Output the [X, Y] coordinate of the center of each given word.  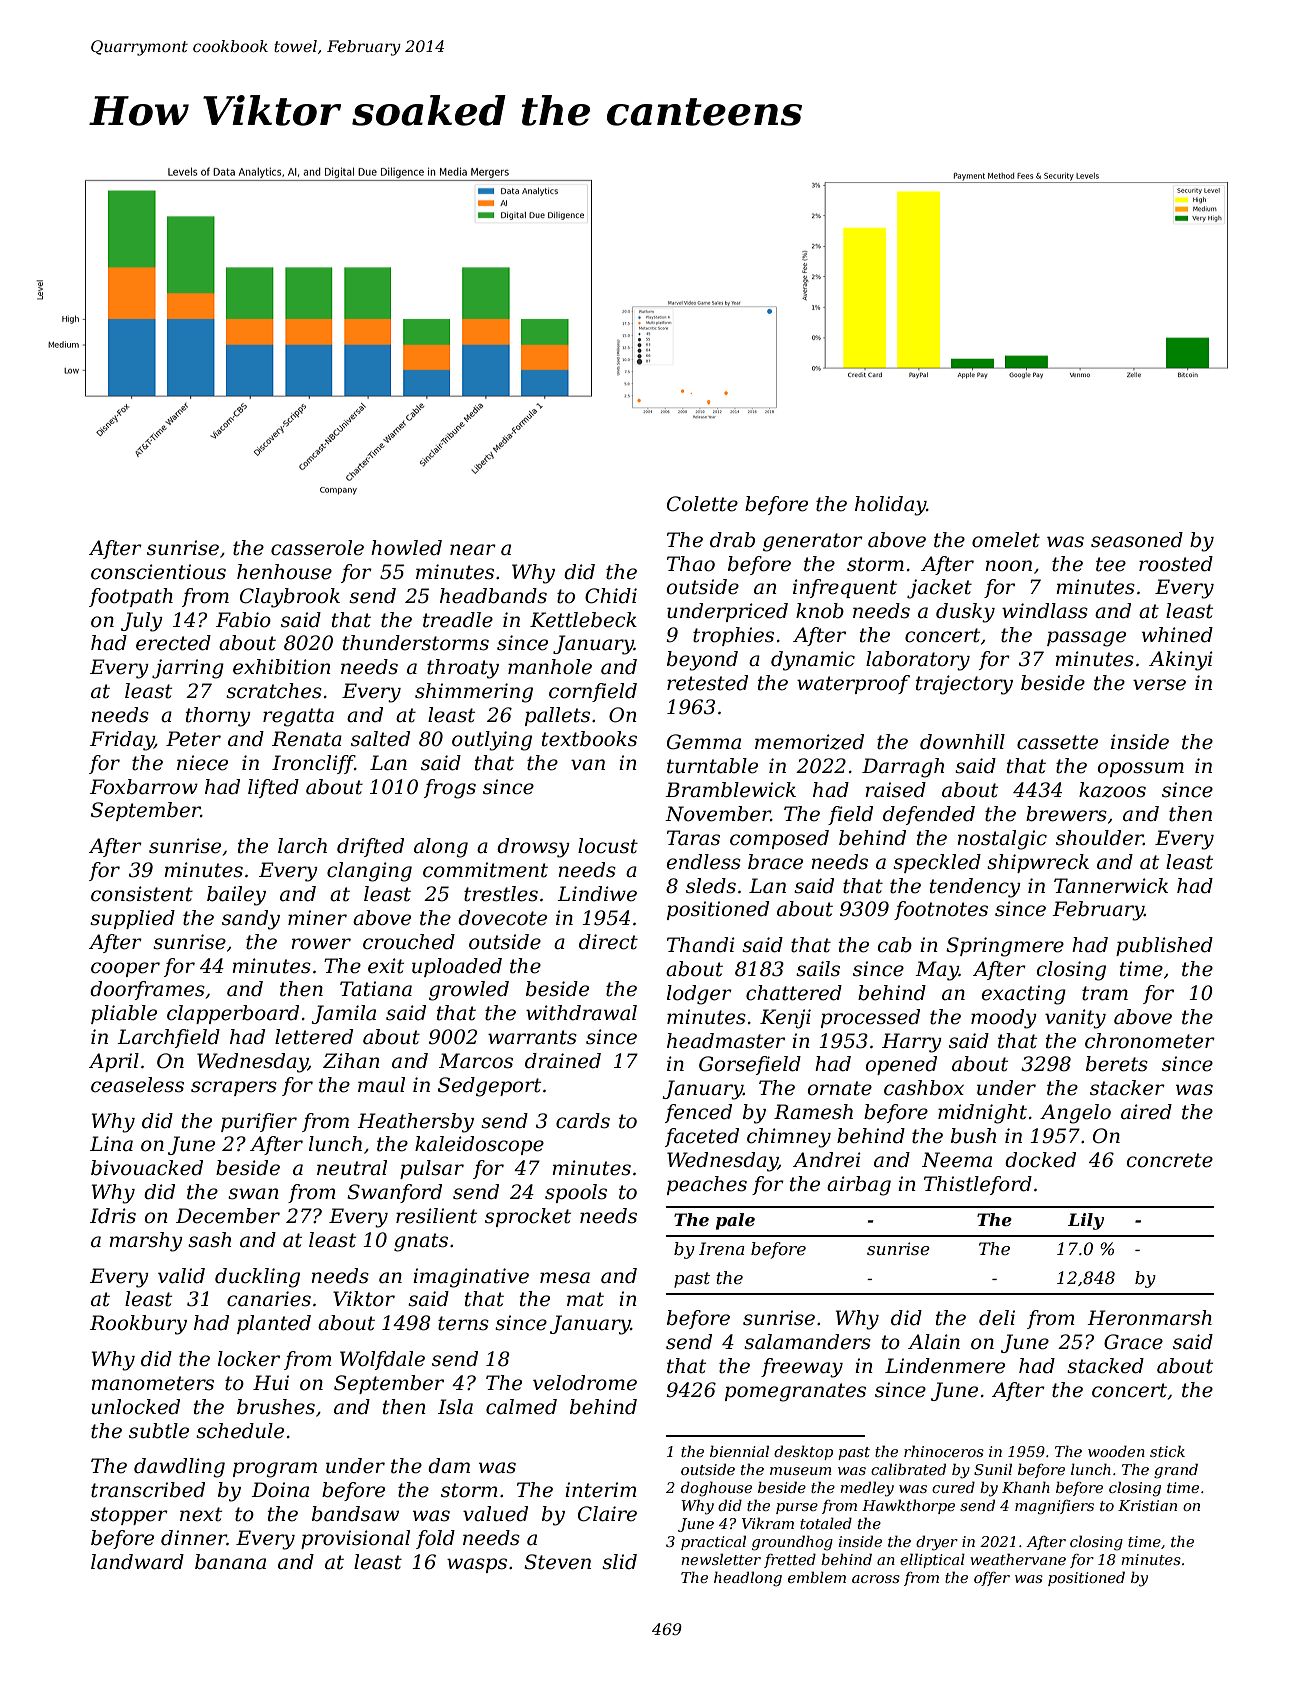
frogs [450, 789]
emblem [817, 1577]
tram [1105, 993]
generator [813, 542]
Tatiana [376, 989]
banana [230, 1562]
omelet [1006, 540]
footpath [131, 597]
